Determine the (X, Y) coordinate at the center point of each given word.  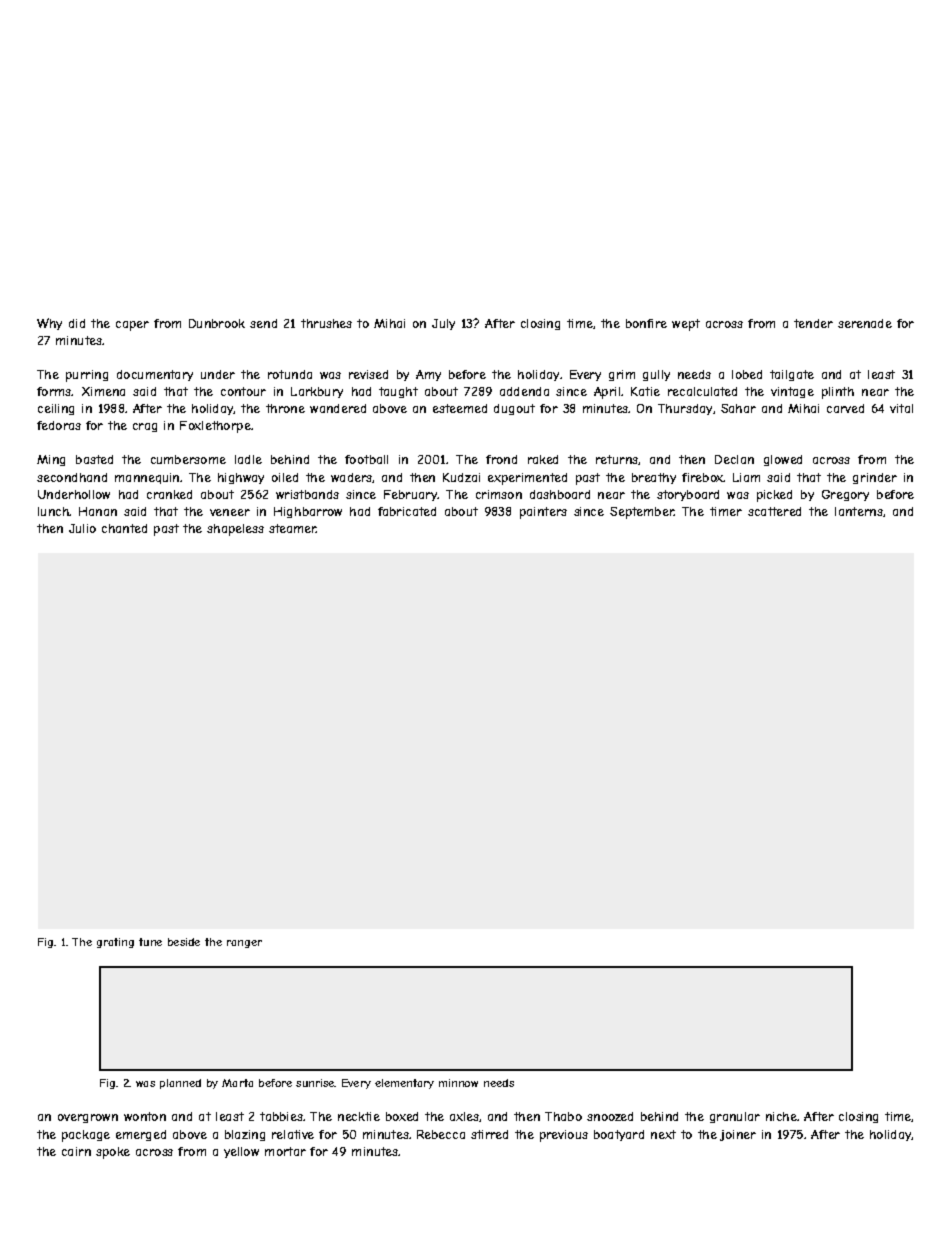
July (443, 324)
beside (184, 942)
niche (781, 1116)
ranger (244, 944)
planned (180, 1084)
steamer (293, 528)
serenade (865, 323)
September (642, 513)
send (263, 323)
